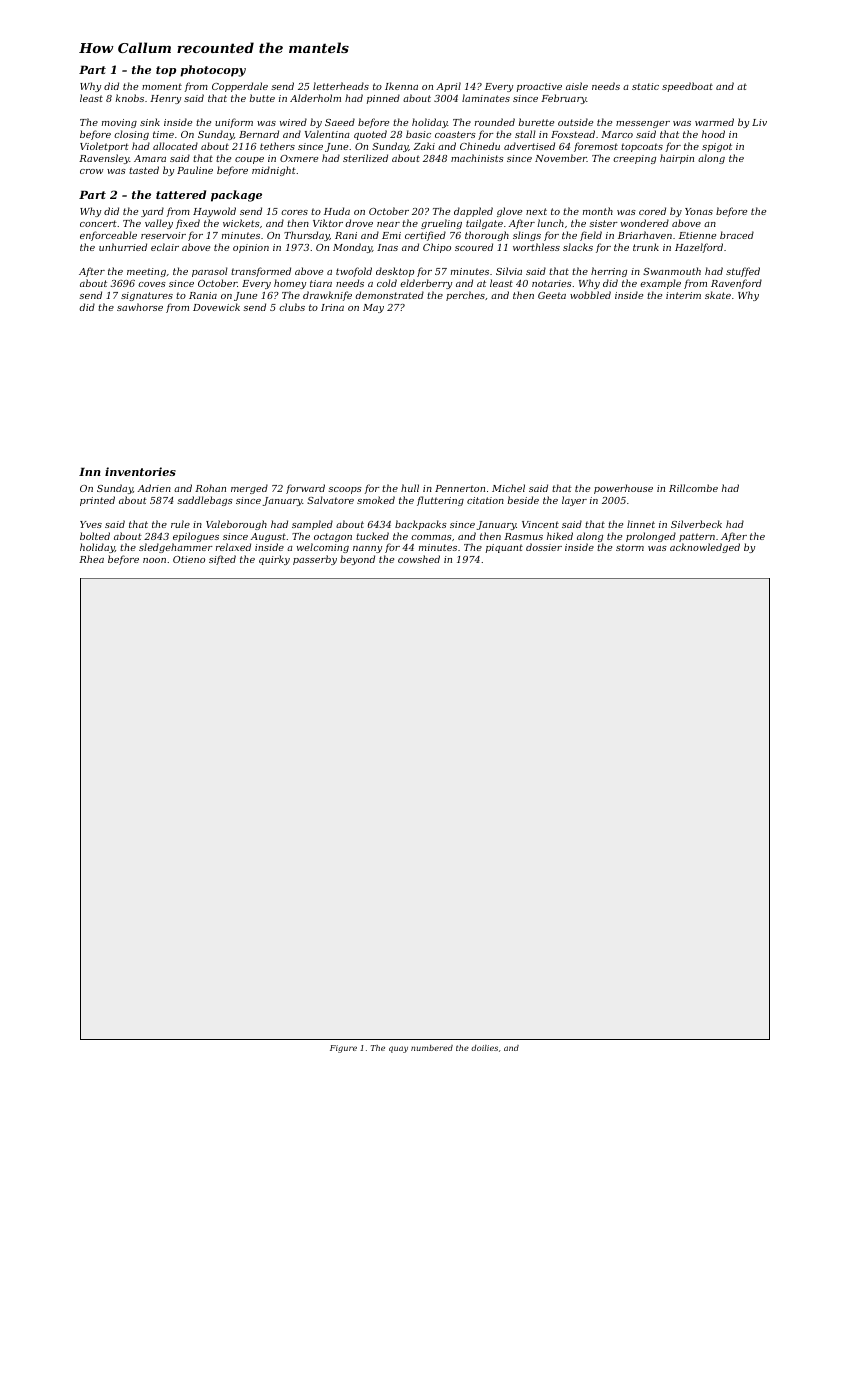 This screenshot has height=1400, width=849. What do you see at coordinates (140, 307) in the screenshot?
I see `sawhorse` at bounding box center [140, 307].
